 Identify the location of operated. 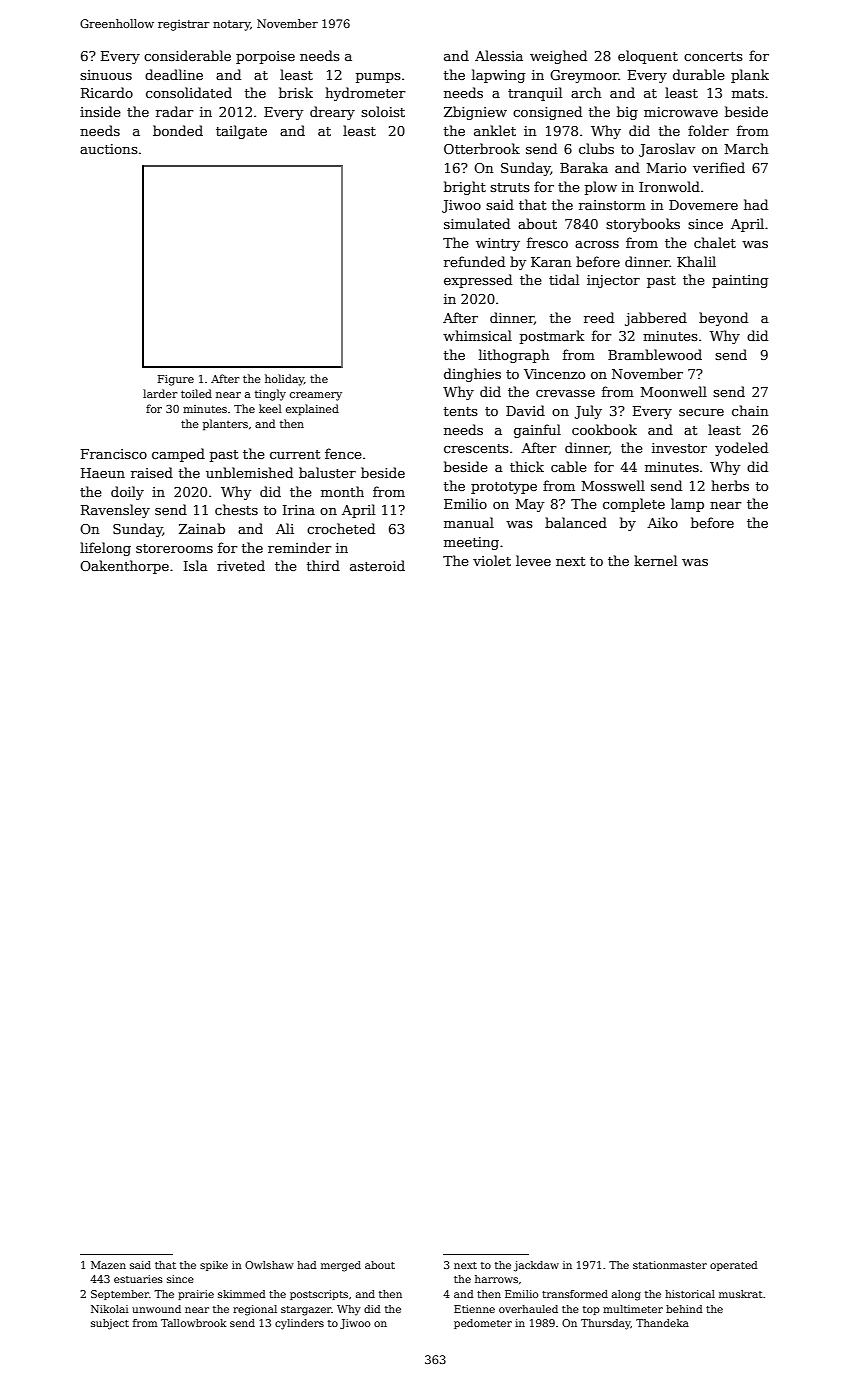
(734, 1266).
